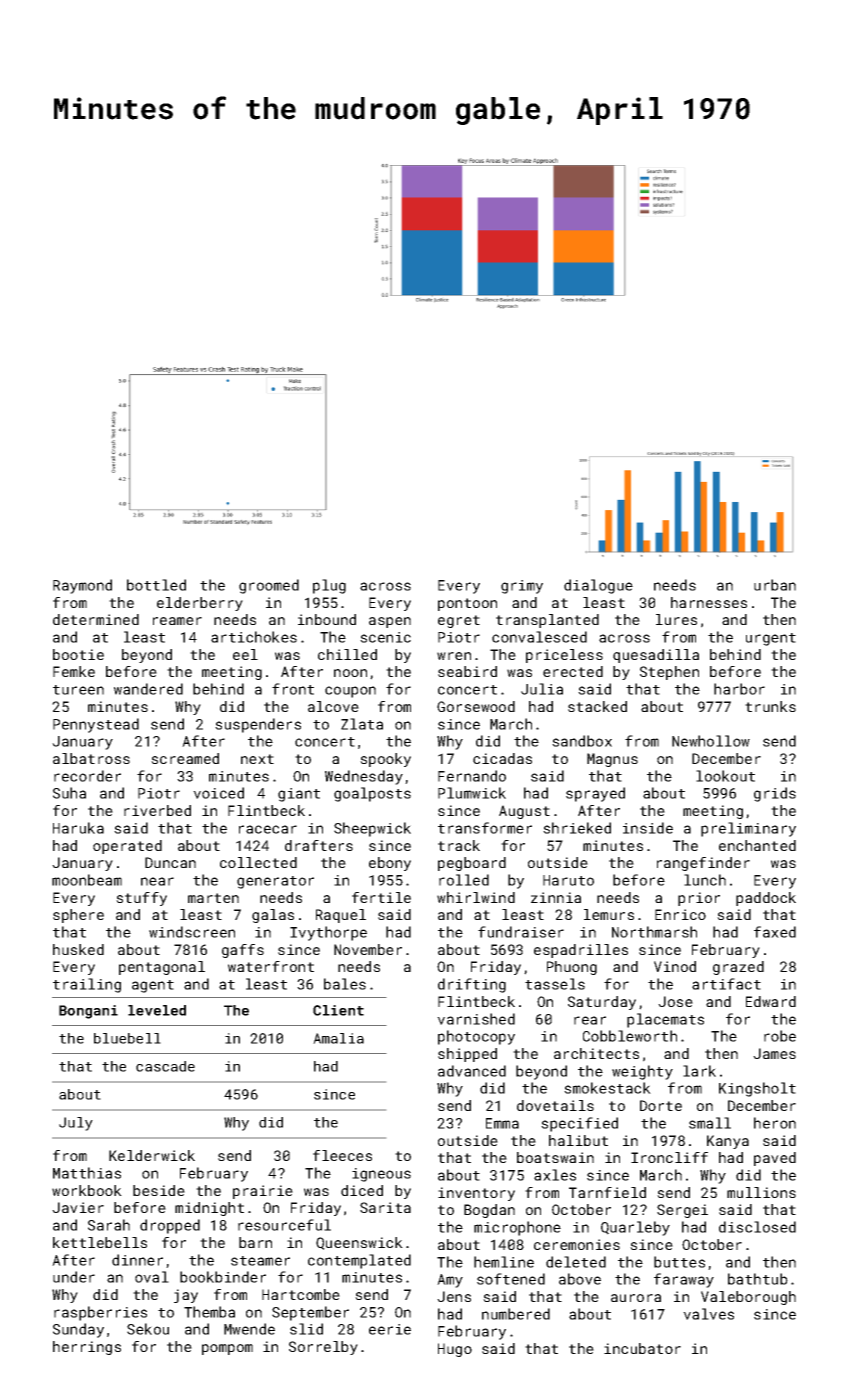 The width and height of the screenshot is (849, 1400). I want to click on lemurs, so click(609, 914).
